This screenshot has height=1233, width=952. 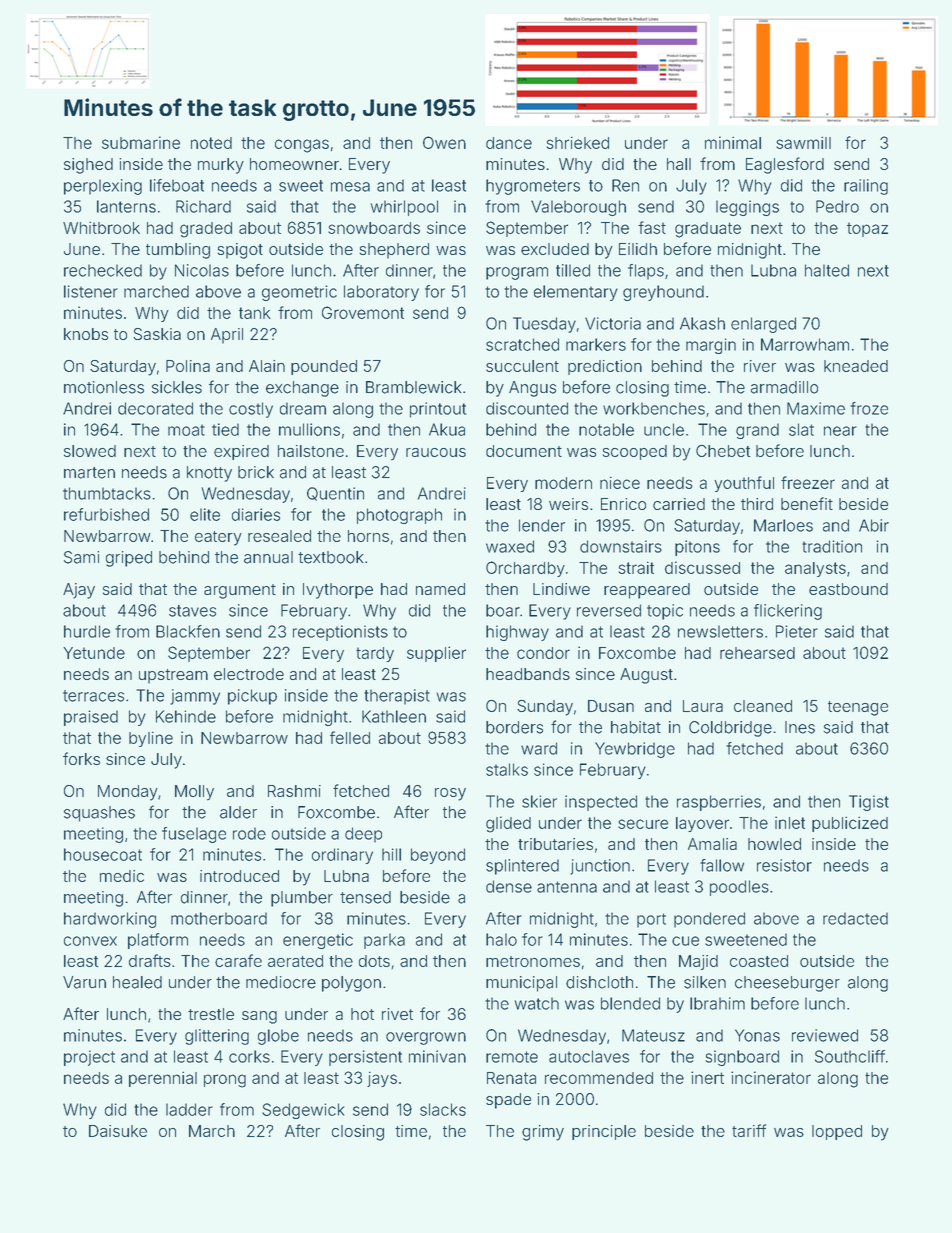 I want to click on Yetunde, so click(x=94, y=653).
